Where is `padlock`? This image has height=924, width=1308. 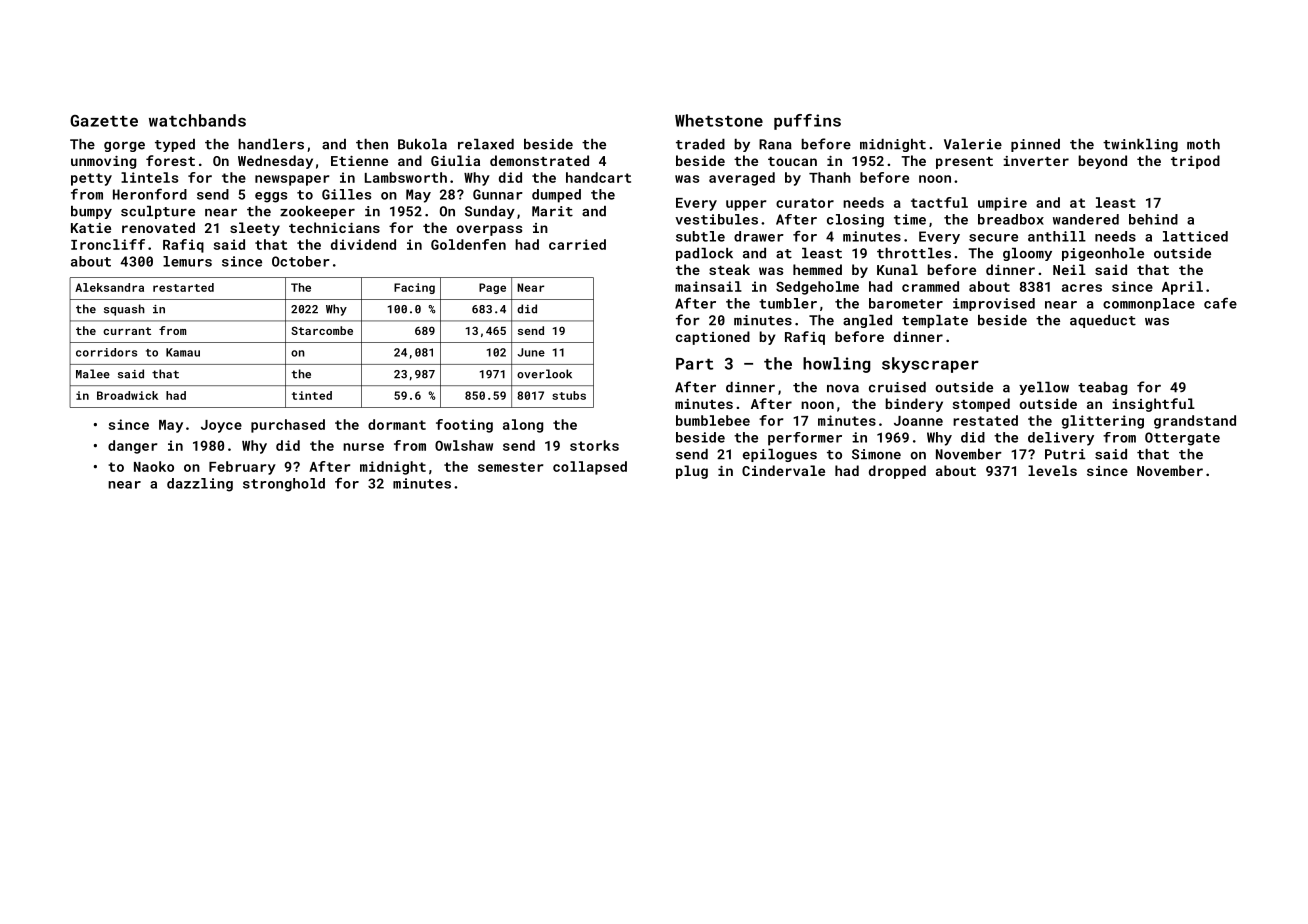 padlock is located at coordinates (704, 254).
